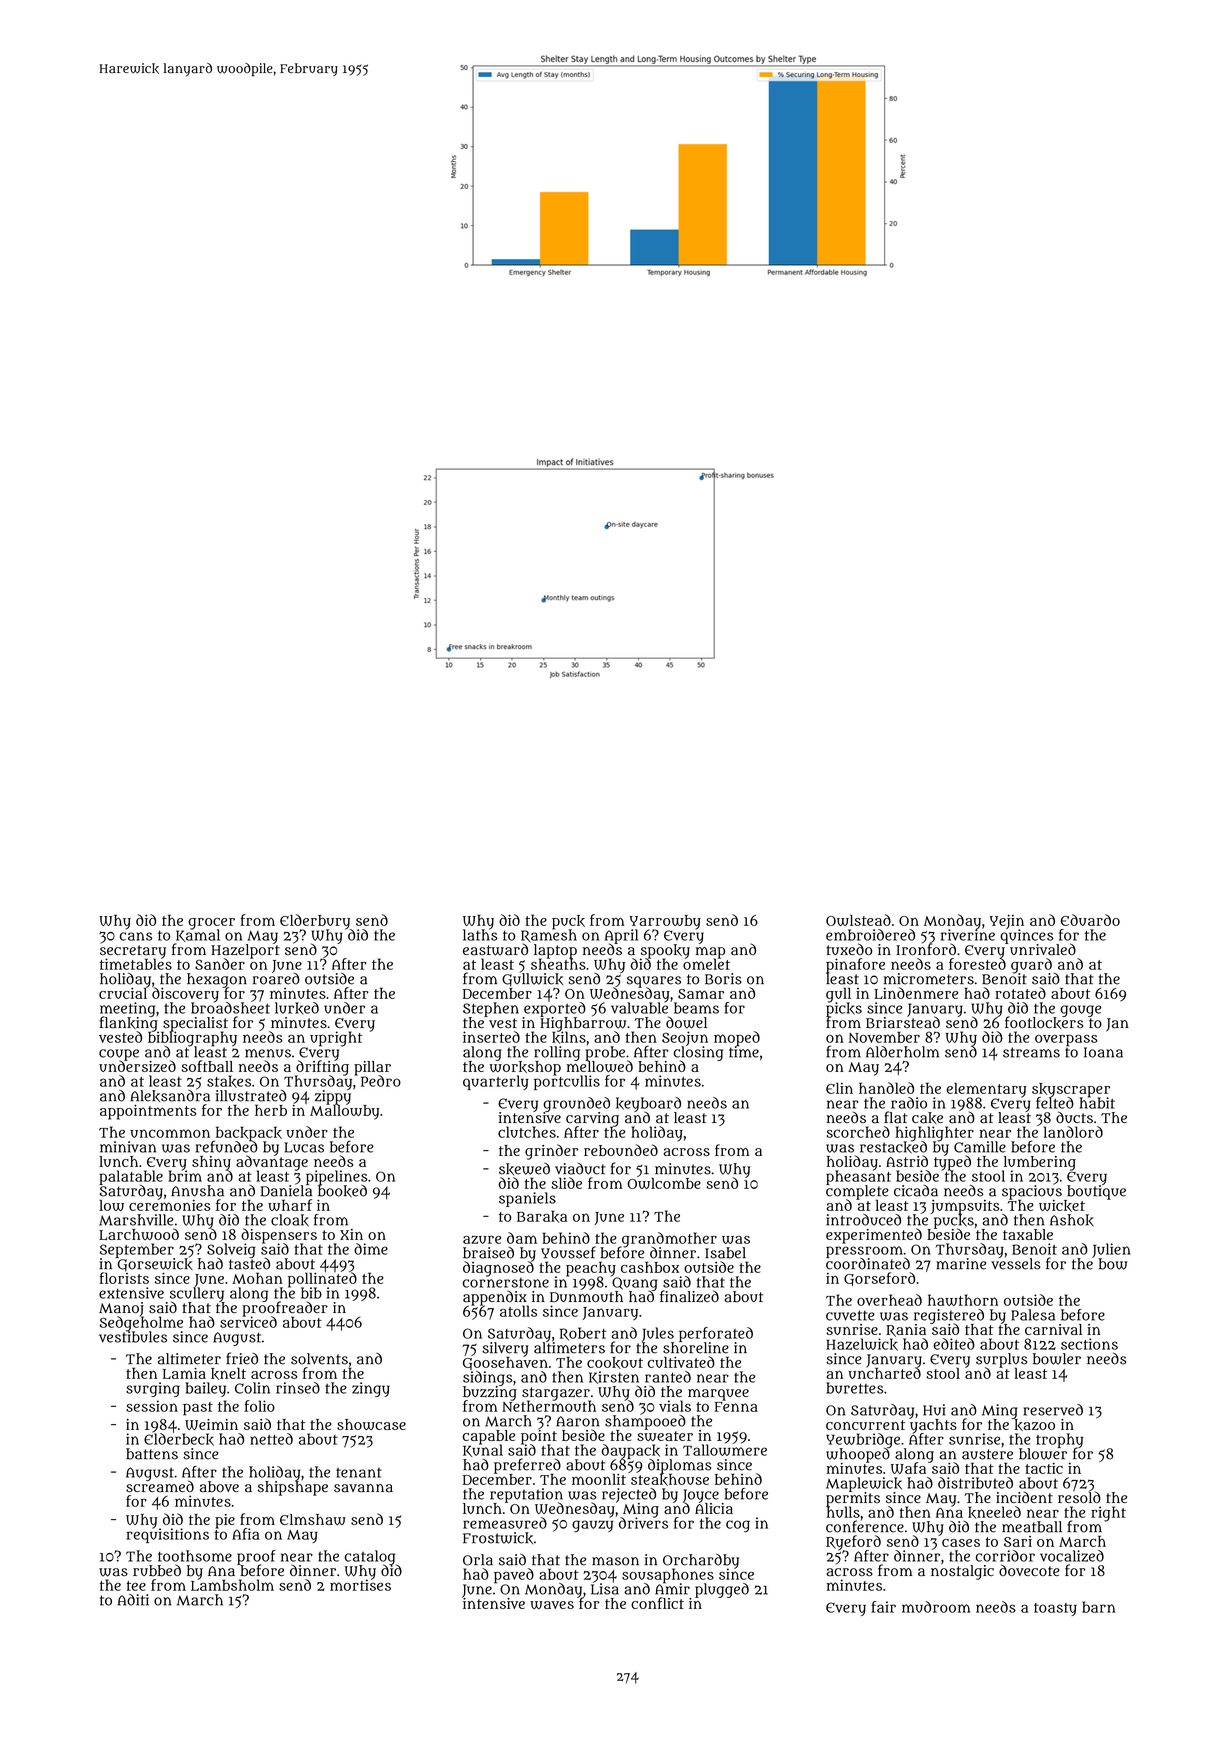  I want to click on serviced, so click(248, 1322).
